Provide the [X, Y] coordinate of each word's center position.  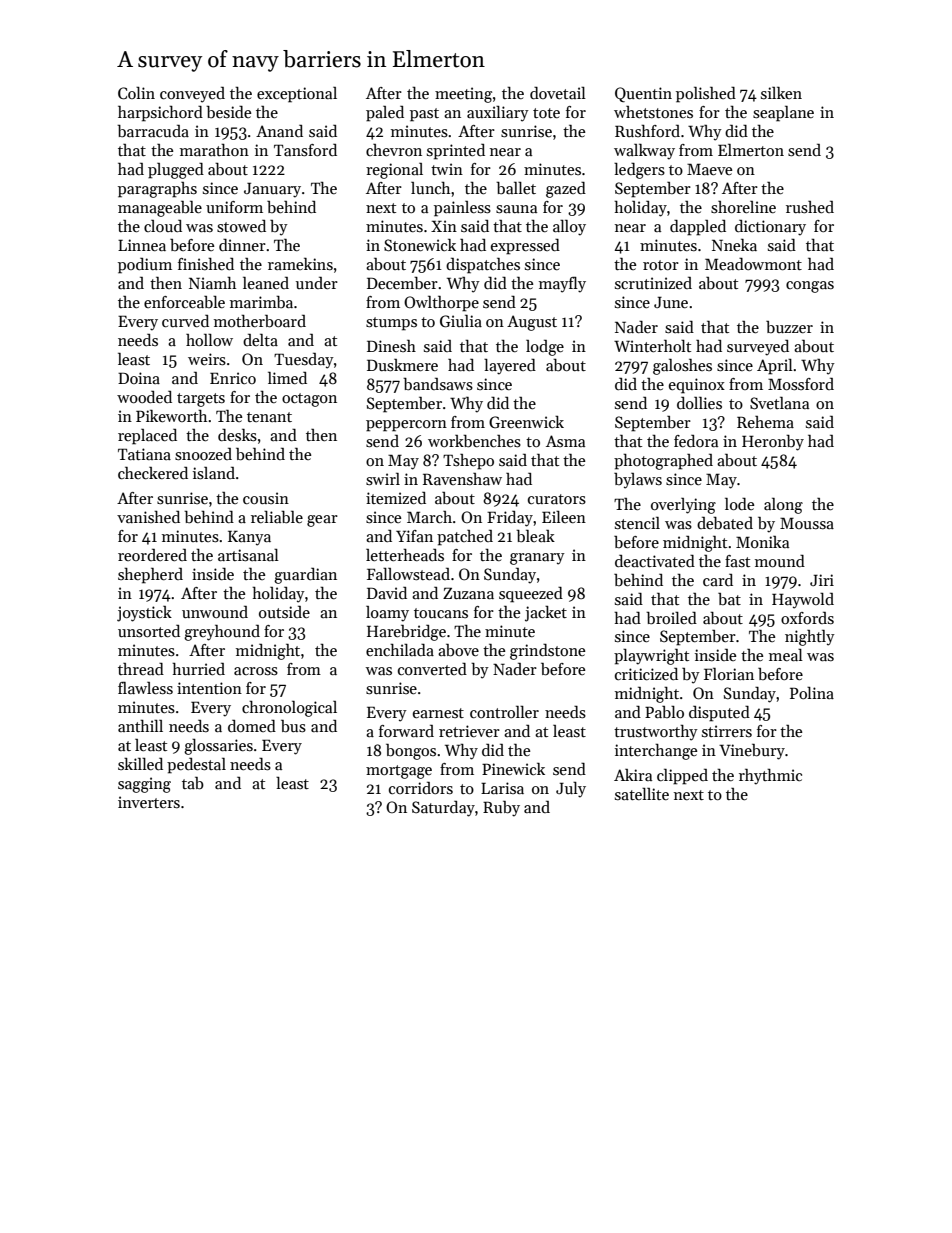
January [272, 190]
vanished [148, 516]
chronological [289, 709]
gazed [566, 190]
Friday [510, 518]
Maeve [709, 169]
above [458, 650]
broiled [671, 618]
